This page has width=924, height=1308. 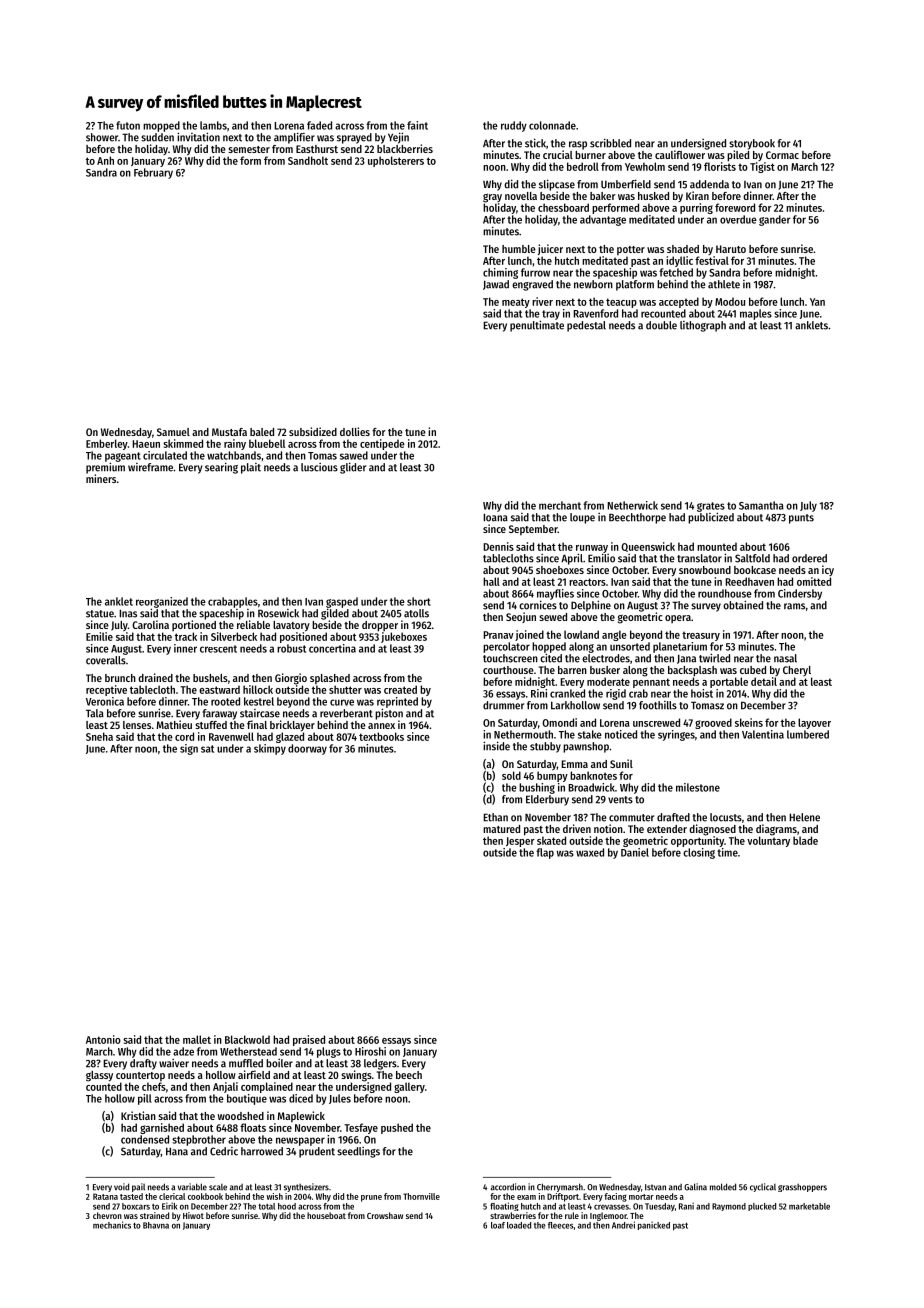 I want to click on meaty, so click(x=516, y=303).
